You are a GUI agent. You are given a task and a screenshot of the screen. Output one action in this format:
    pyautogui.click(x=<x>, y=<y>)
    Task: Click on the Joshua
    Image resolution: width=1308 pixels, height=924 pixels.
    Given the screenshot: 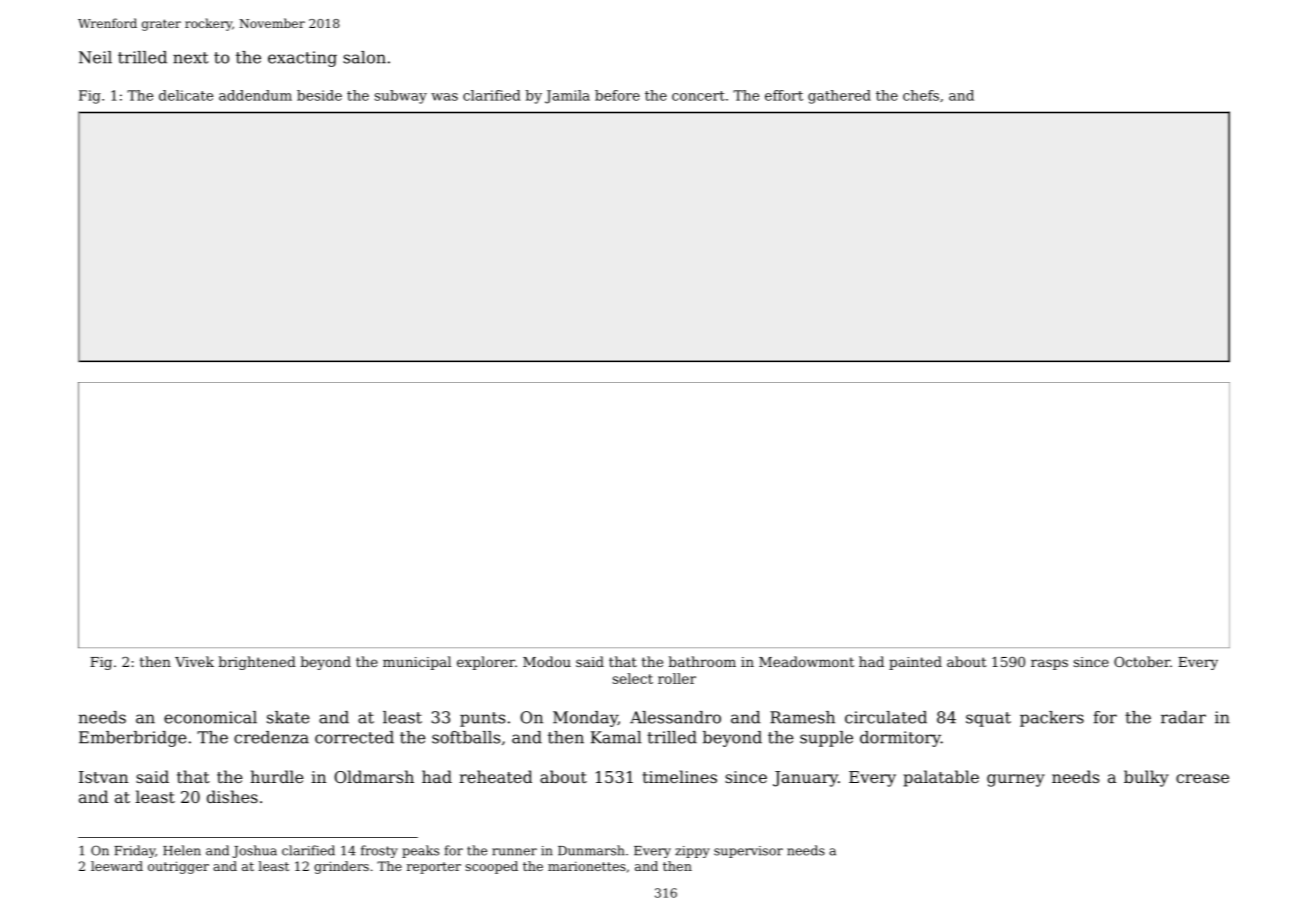 What is the action you would take?
    pyautogui.click(x=254, y=851)
